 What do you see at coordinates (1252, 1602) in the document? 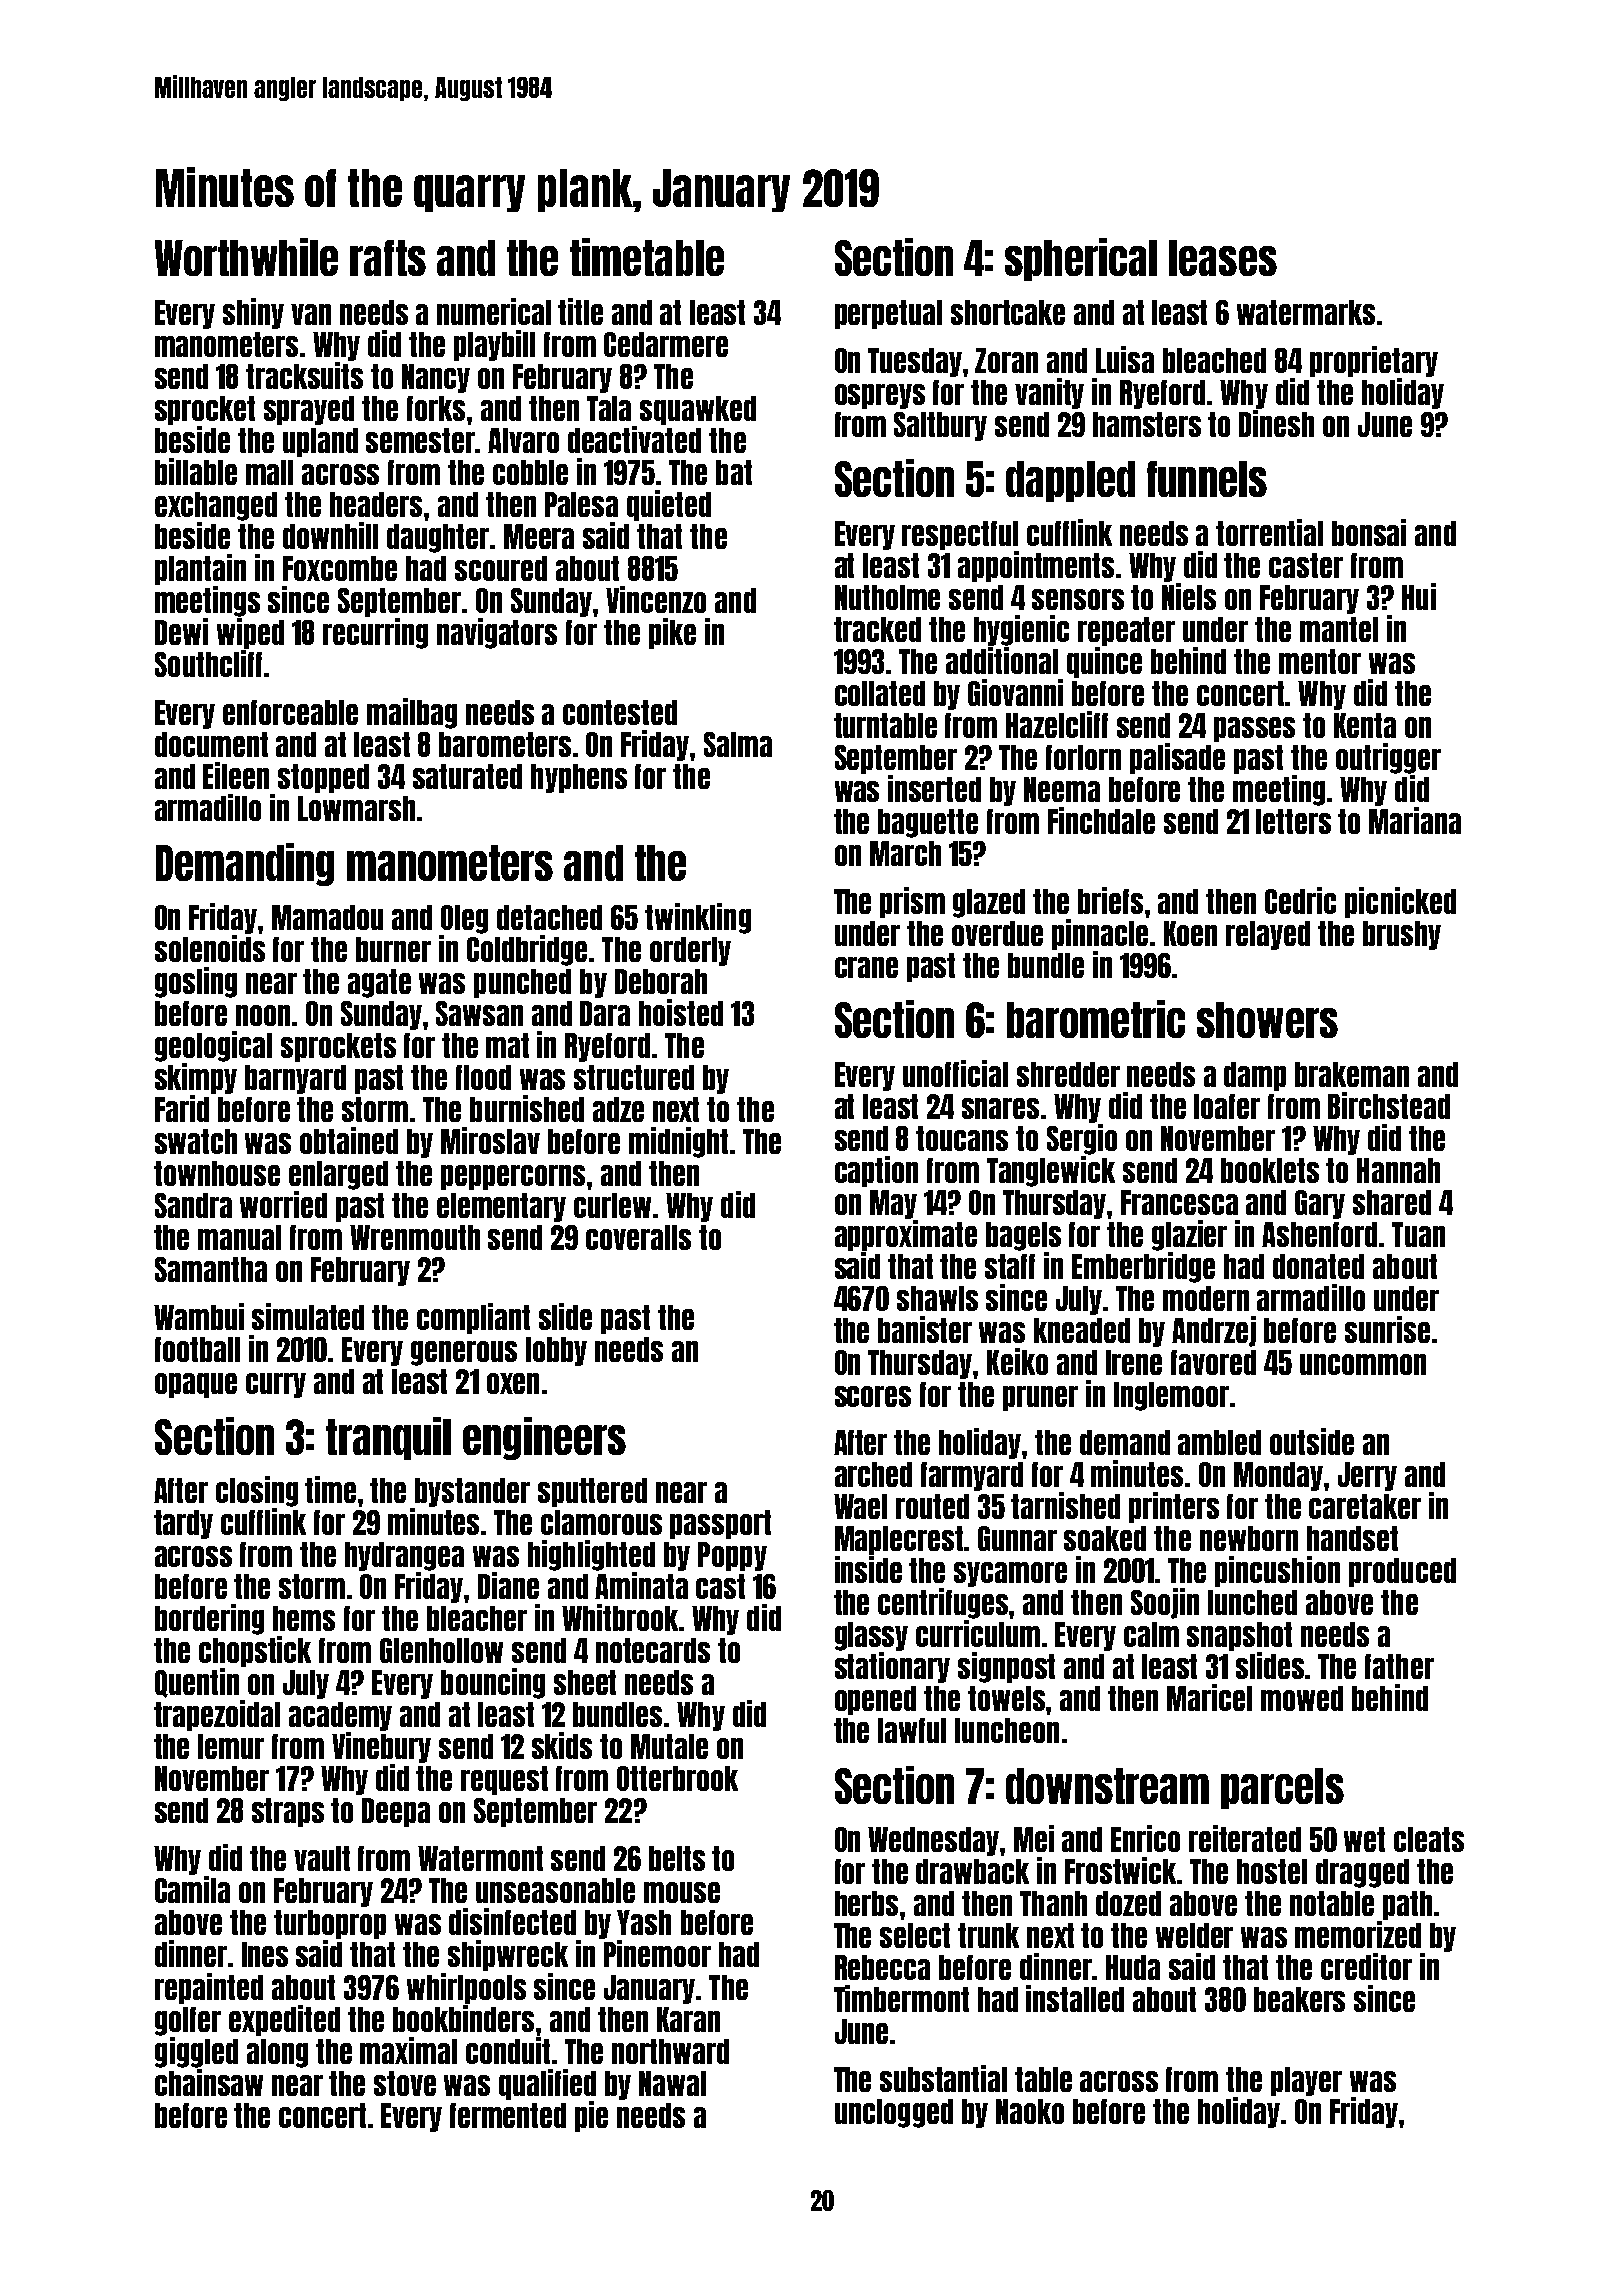
I see `lunched` at bounding box center [1252, 1602].
